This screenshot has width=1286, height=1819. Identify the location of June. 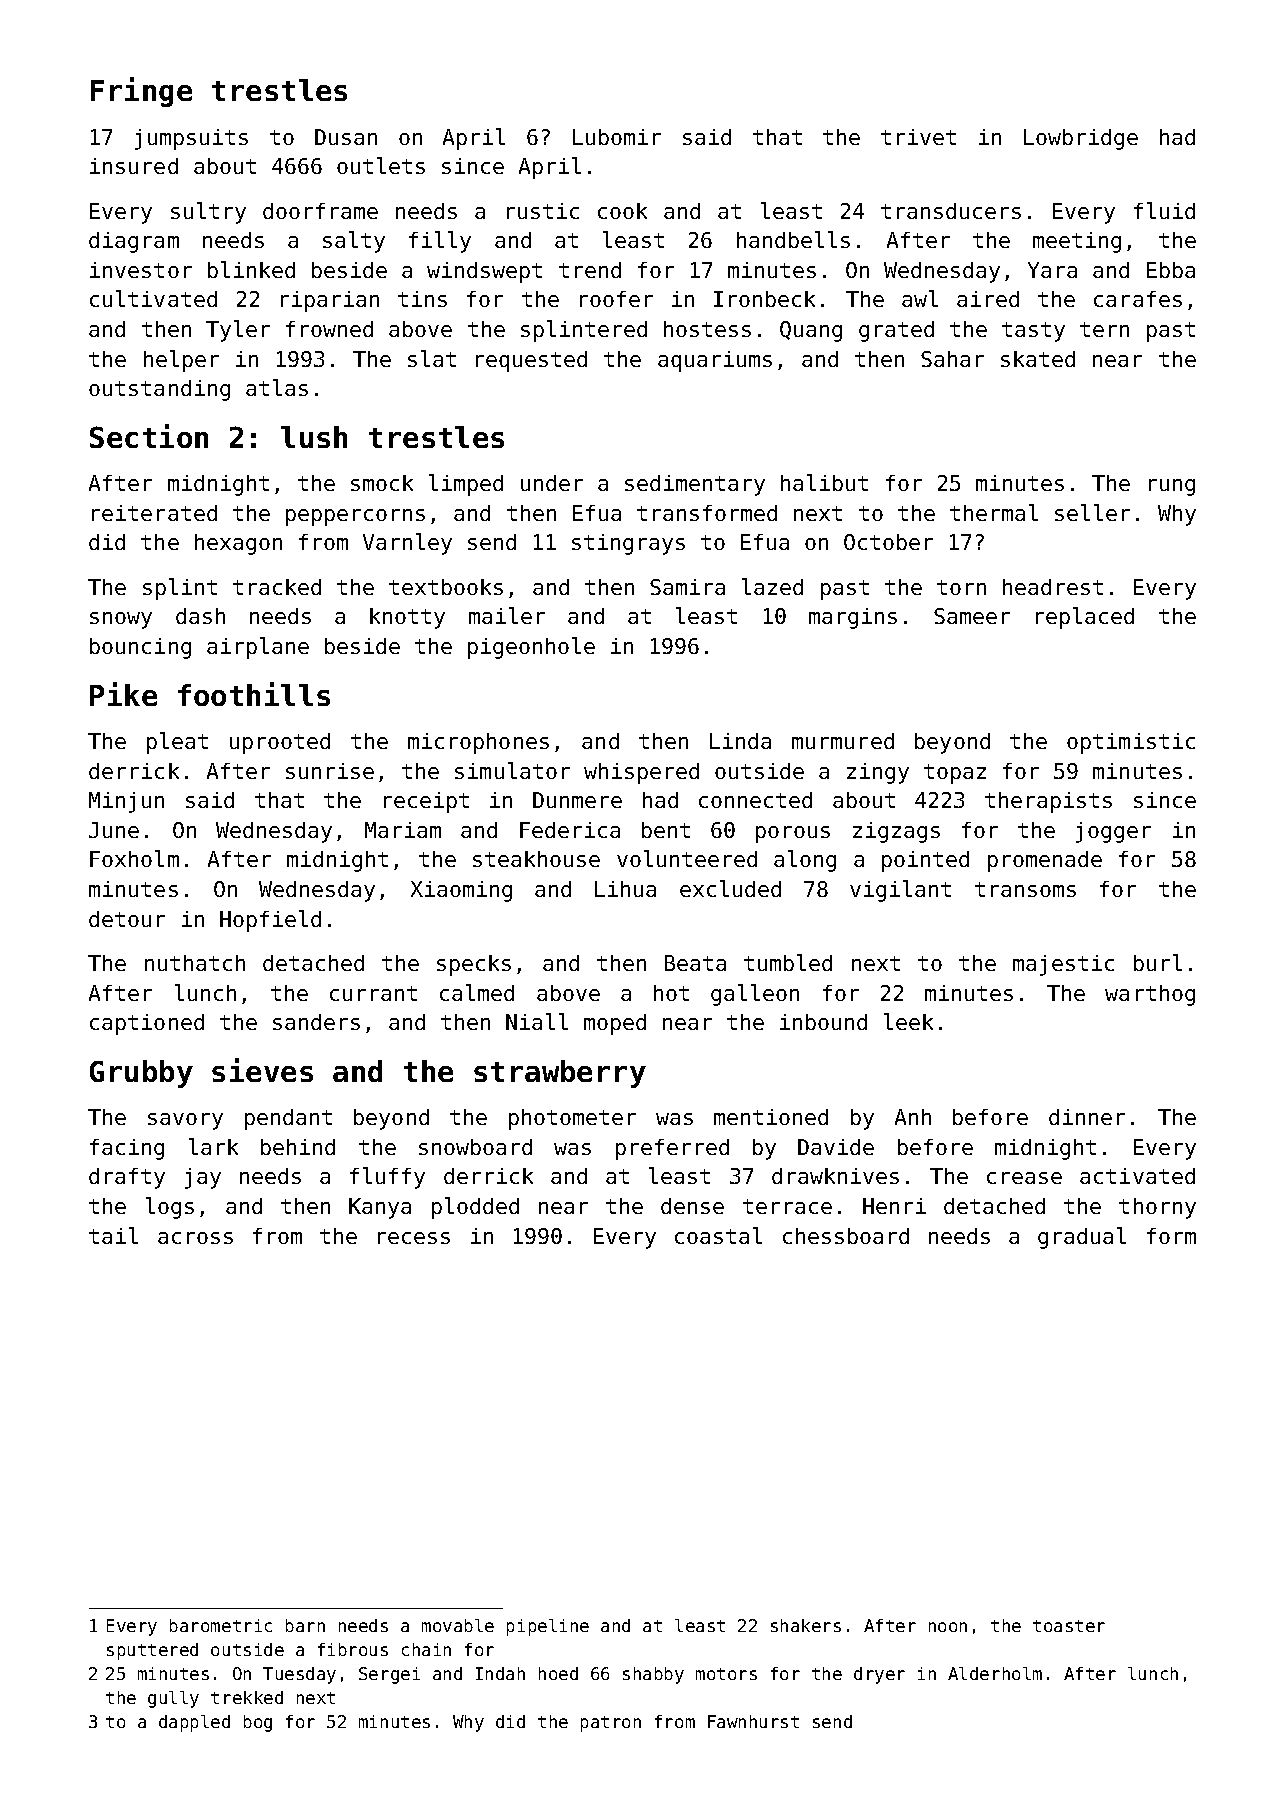
(114, 830).
